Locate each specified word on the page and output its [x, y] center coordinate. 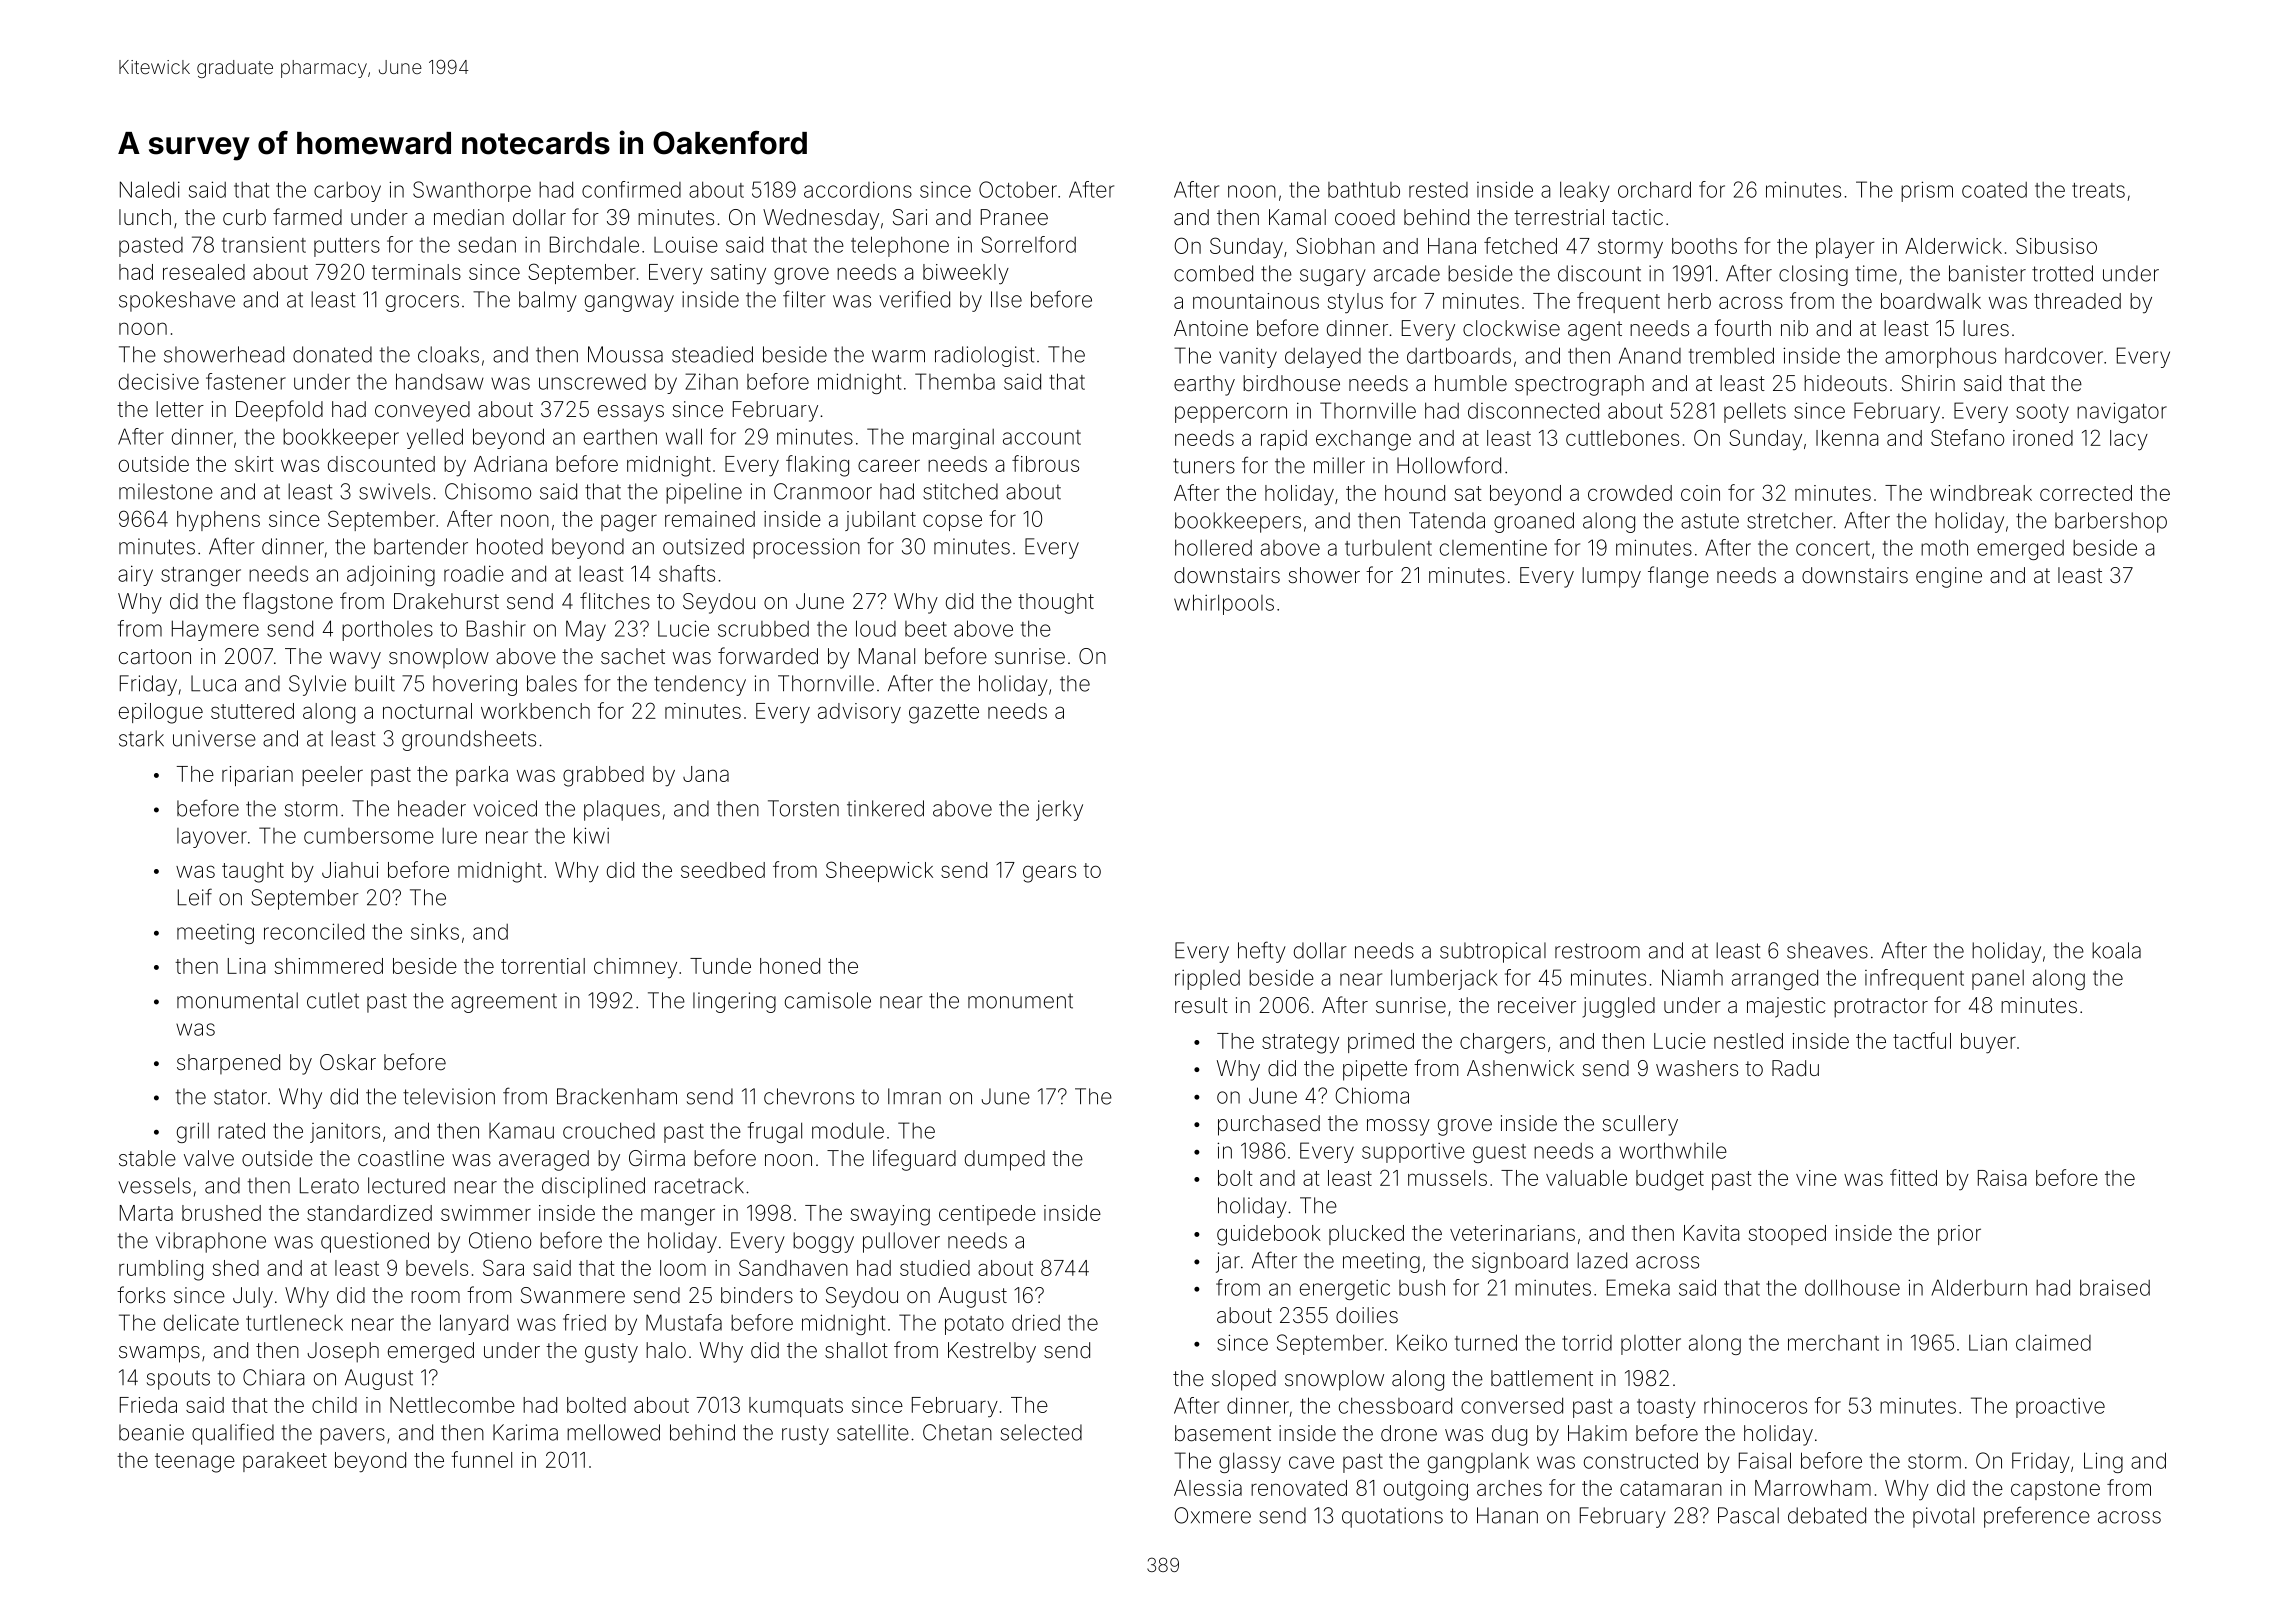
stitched [960, 491]
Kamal [1297, 217]
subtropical [1493, 952]
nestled [1748, 1041]
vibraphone [211, 1242]
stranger [201, 576]
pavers [352, 1436]
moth [1944, 547]
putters [347, 247]
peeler [332, 776]
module [848, 1130]
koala [2116, 950]
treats [2098, 190]
